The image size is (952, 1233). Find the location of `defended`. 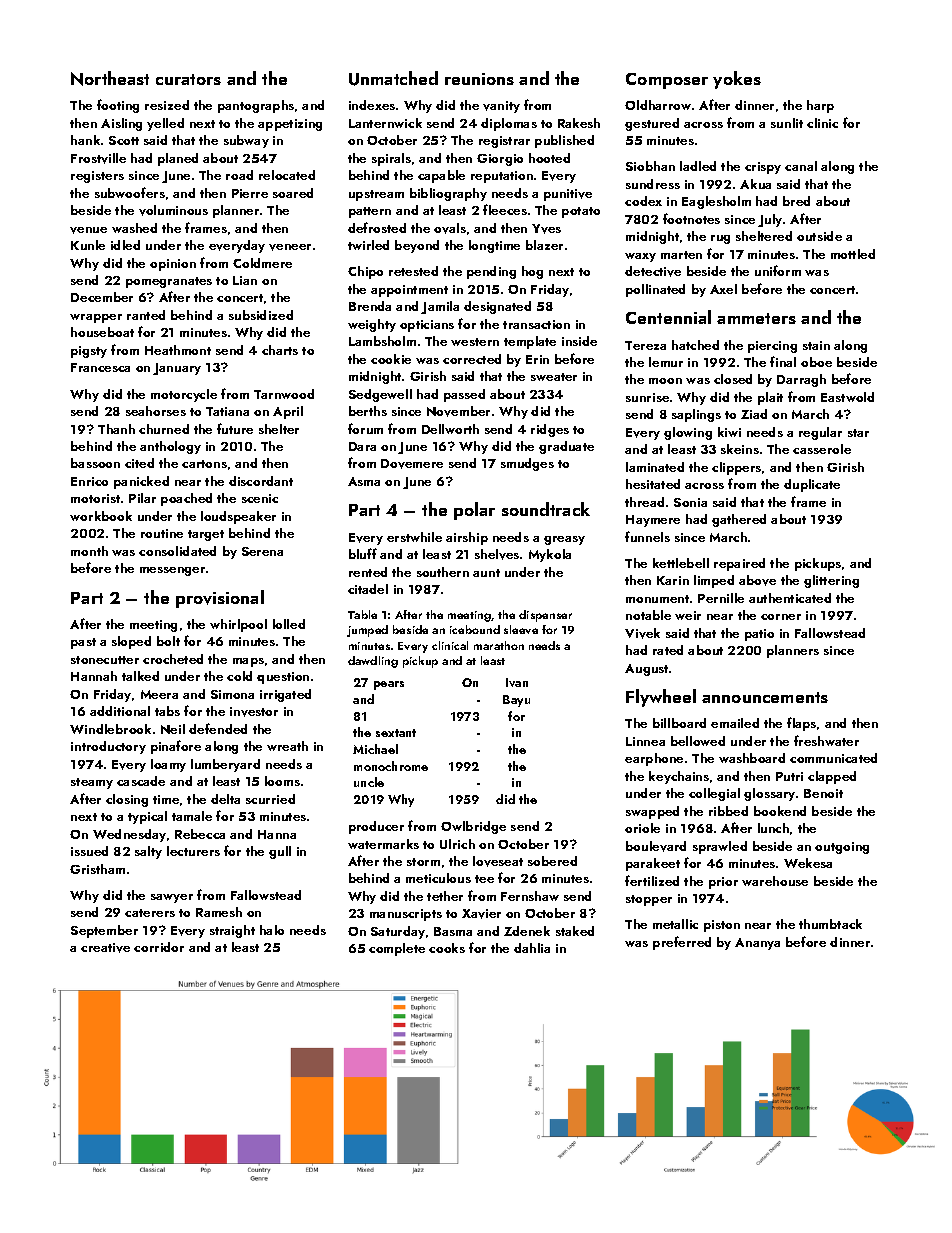

defended is located at coordinates (218, 728).
